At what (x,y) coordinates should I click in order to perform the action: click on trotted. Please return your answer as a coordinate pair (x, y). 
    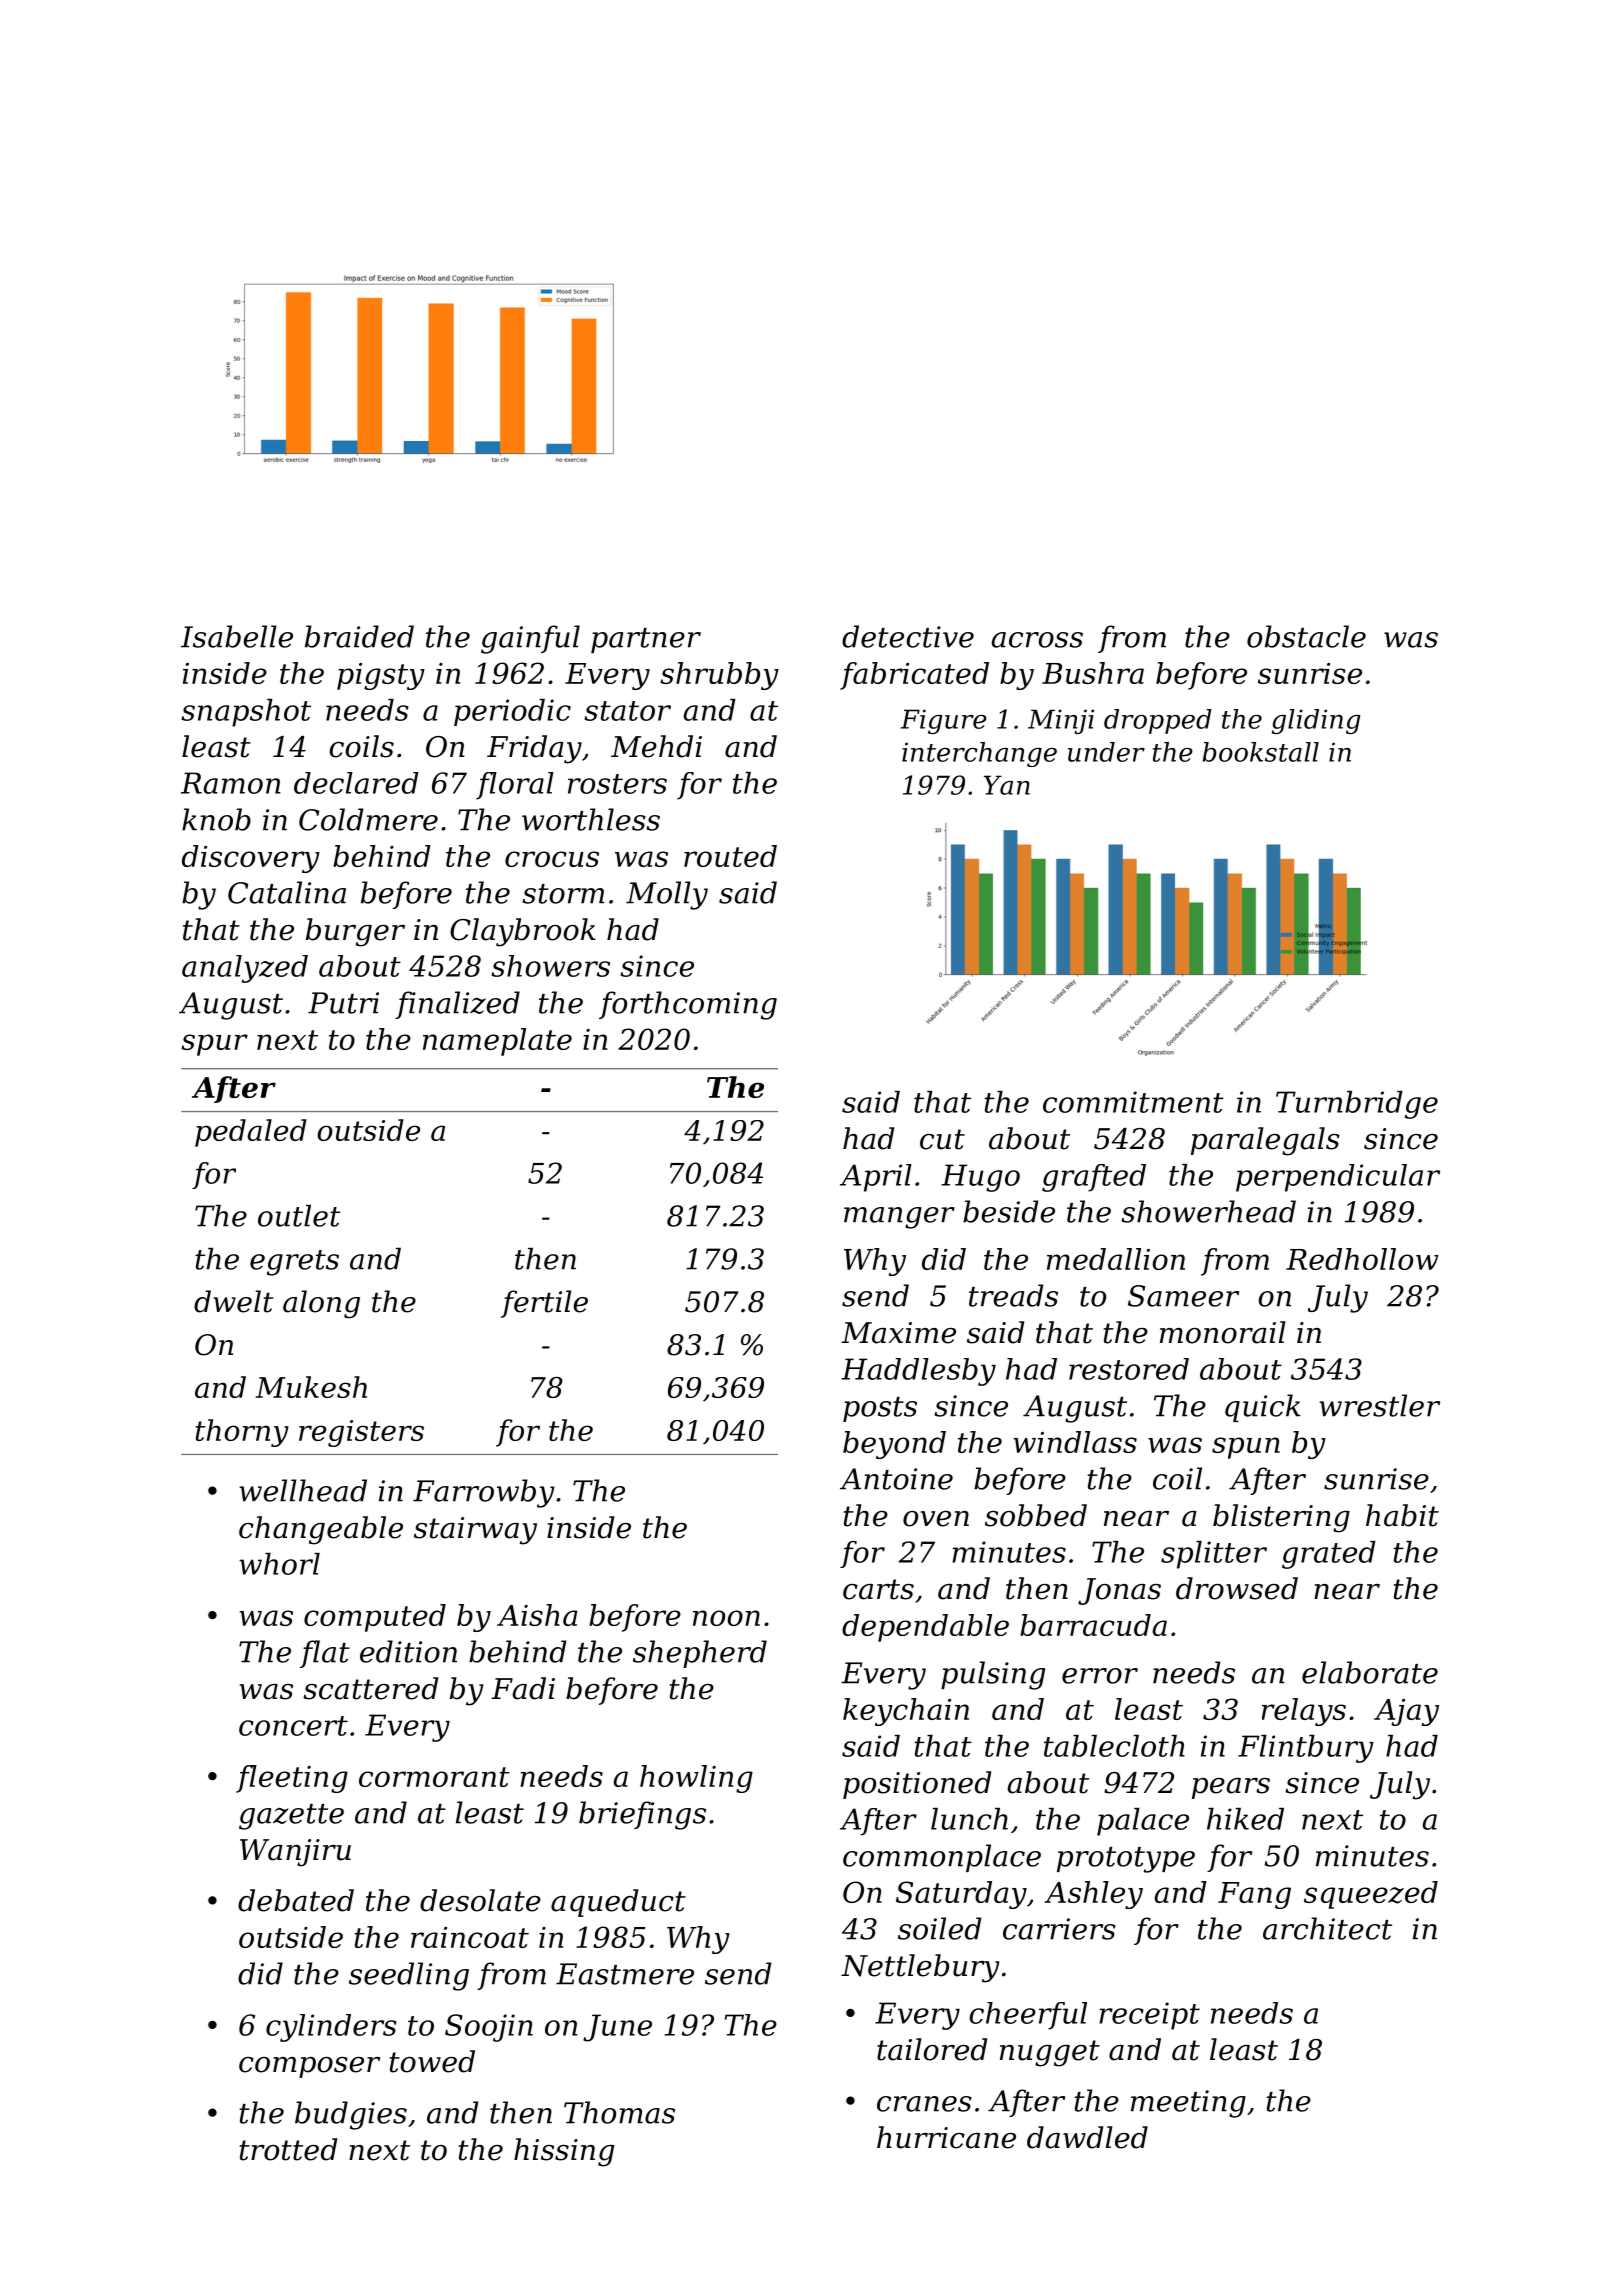
    Looking at the image, I should click on (288, 2149).
